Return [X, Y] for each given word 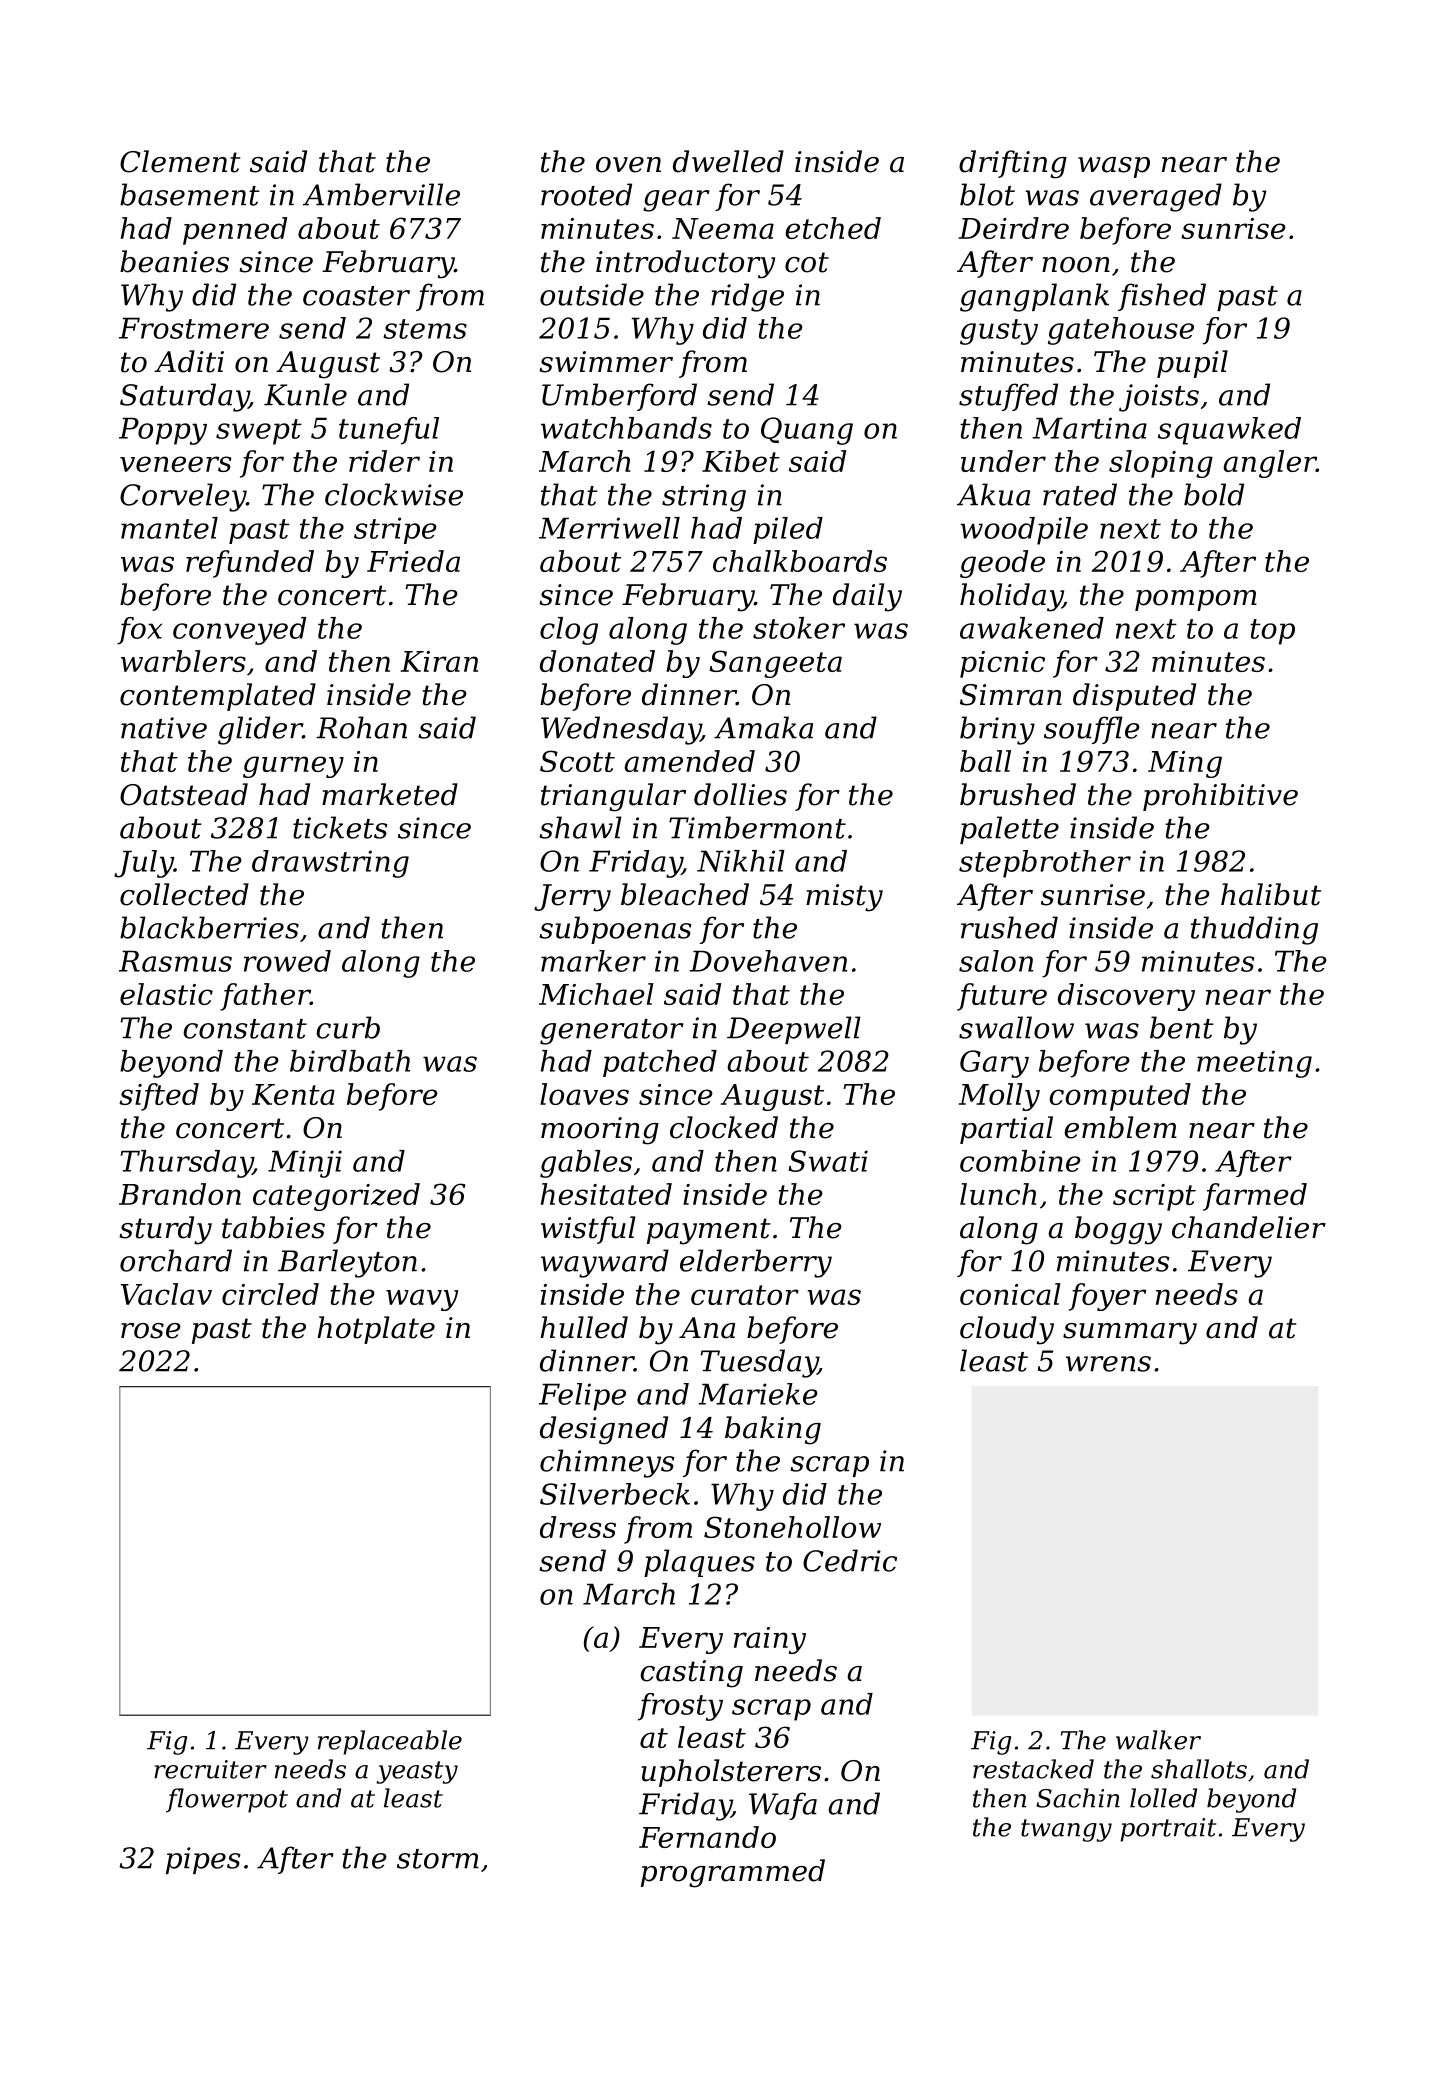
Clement [180, 161]
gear [676, 201]
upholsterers [731, 1773]
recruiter [210, 1769]
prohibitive [1220, 797]
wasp [1114, 167]
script [1154, 1197]
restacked [1033, 1769]
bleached [685, 894]
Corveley [183, 497]
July [144, 864]
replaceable [390, 1742]
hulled [584, 1327]
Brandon [180, 1194]
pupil [1192, 364]
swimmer [606, 362]
